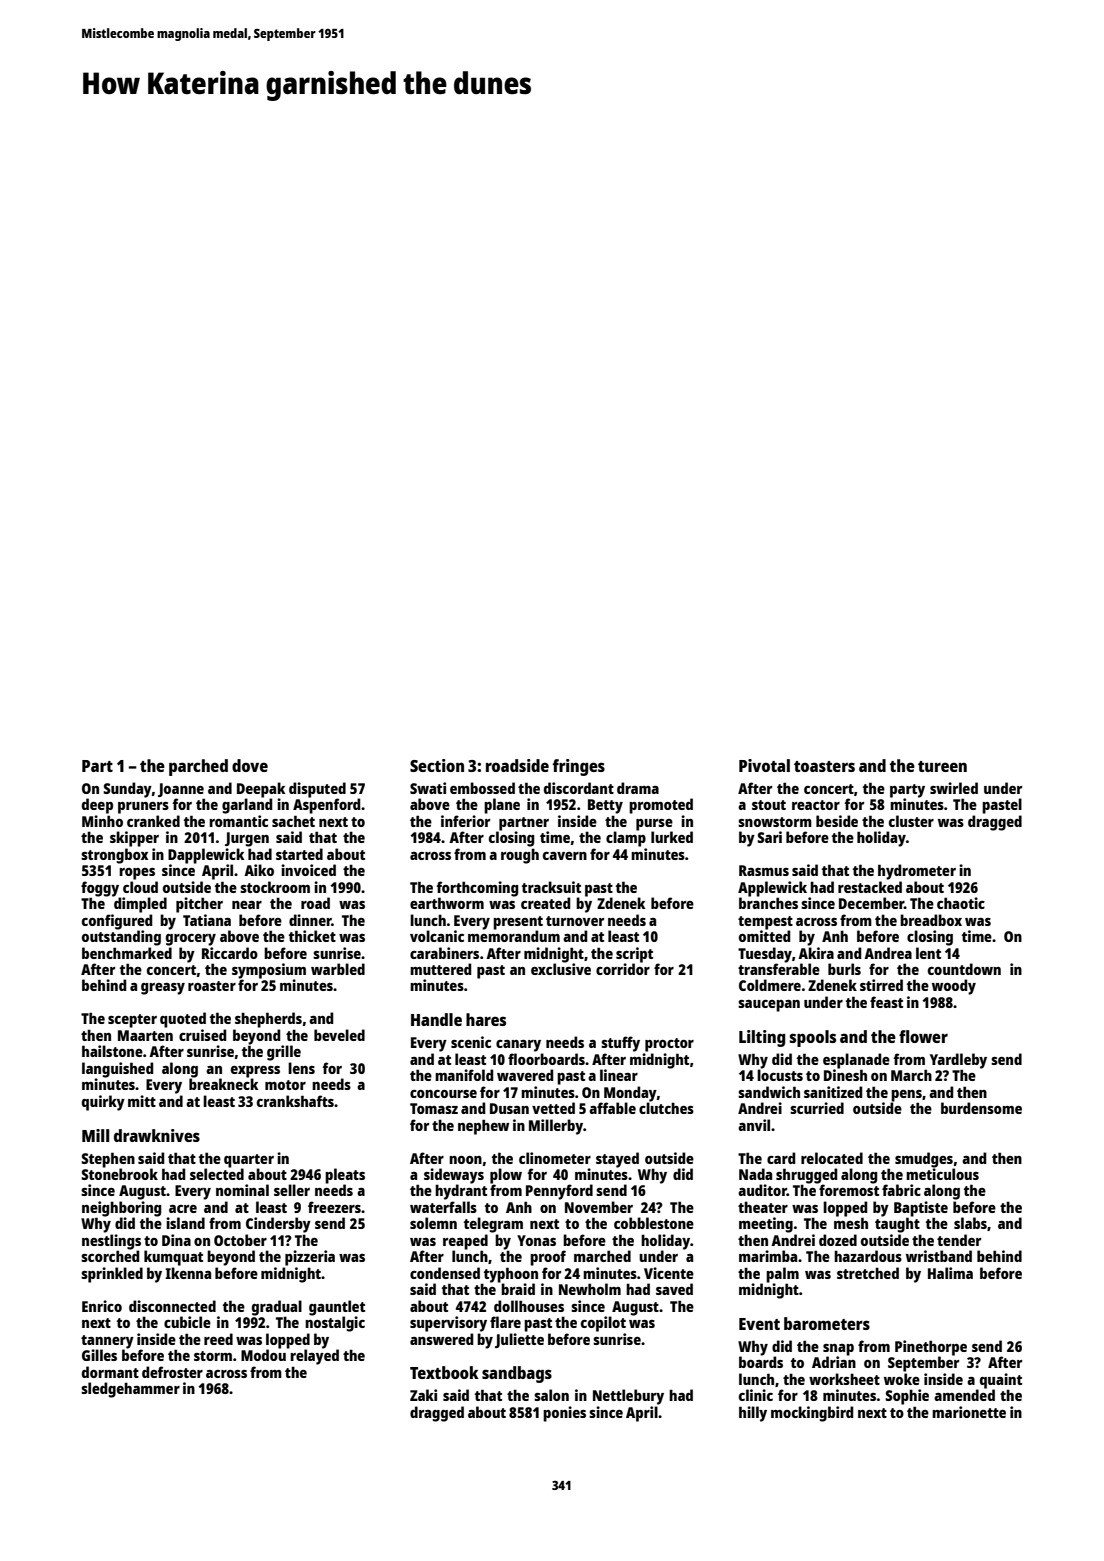 The width and height of the screenshot is (1104, 1561). I want to click on drawknives, so click(157, 1135).
